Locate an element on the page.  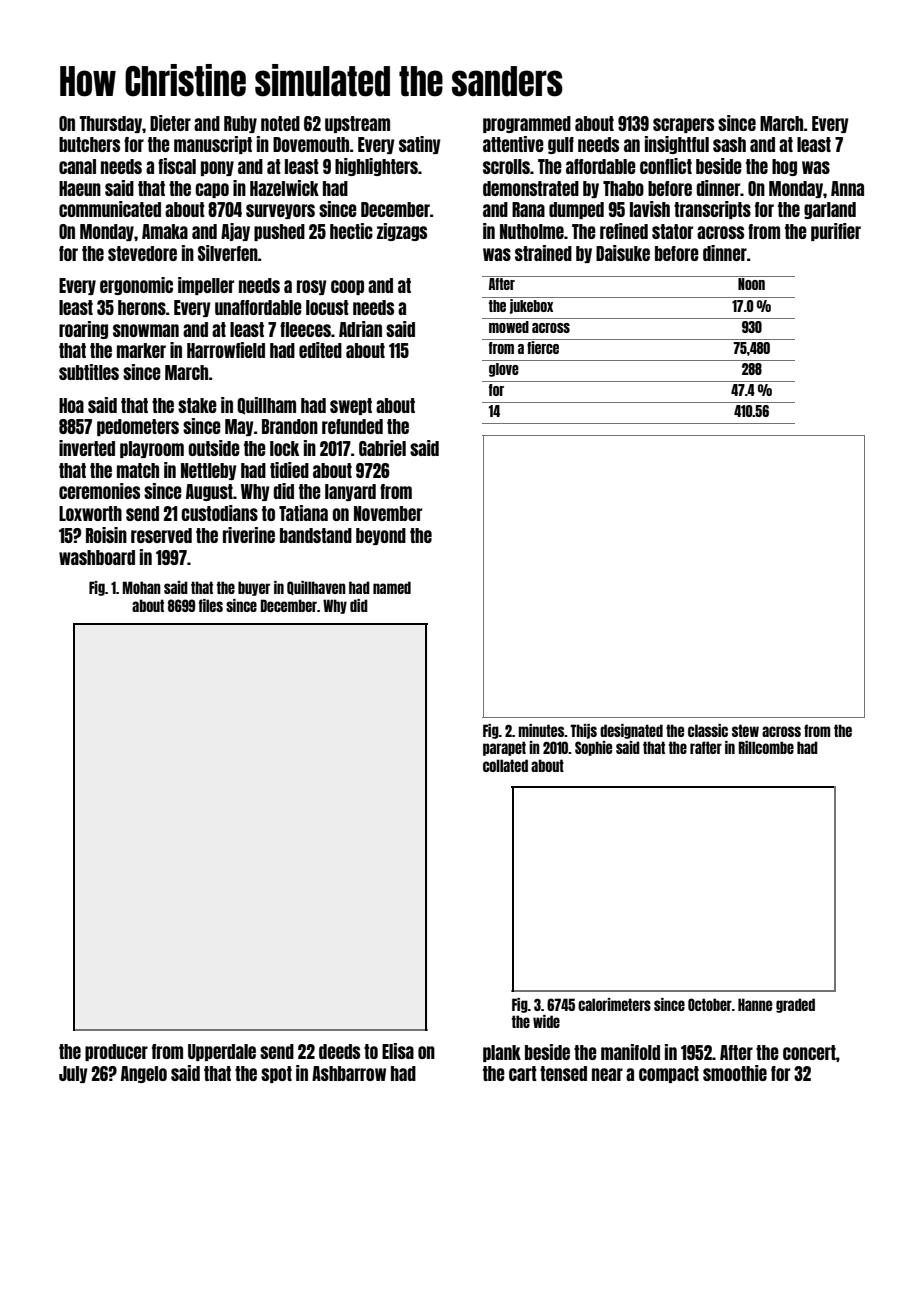
calorimeters is located at coordinates (614, 1004).
